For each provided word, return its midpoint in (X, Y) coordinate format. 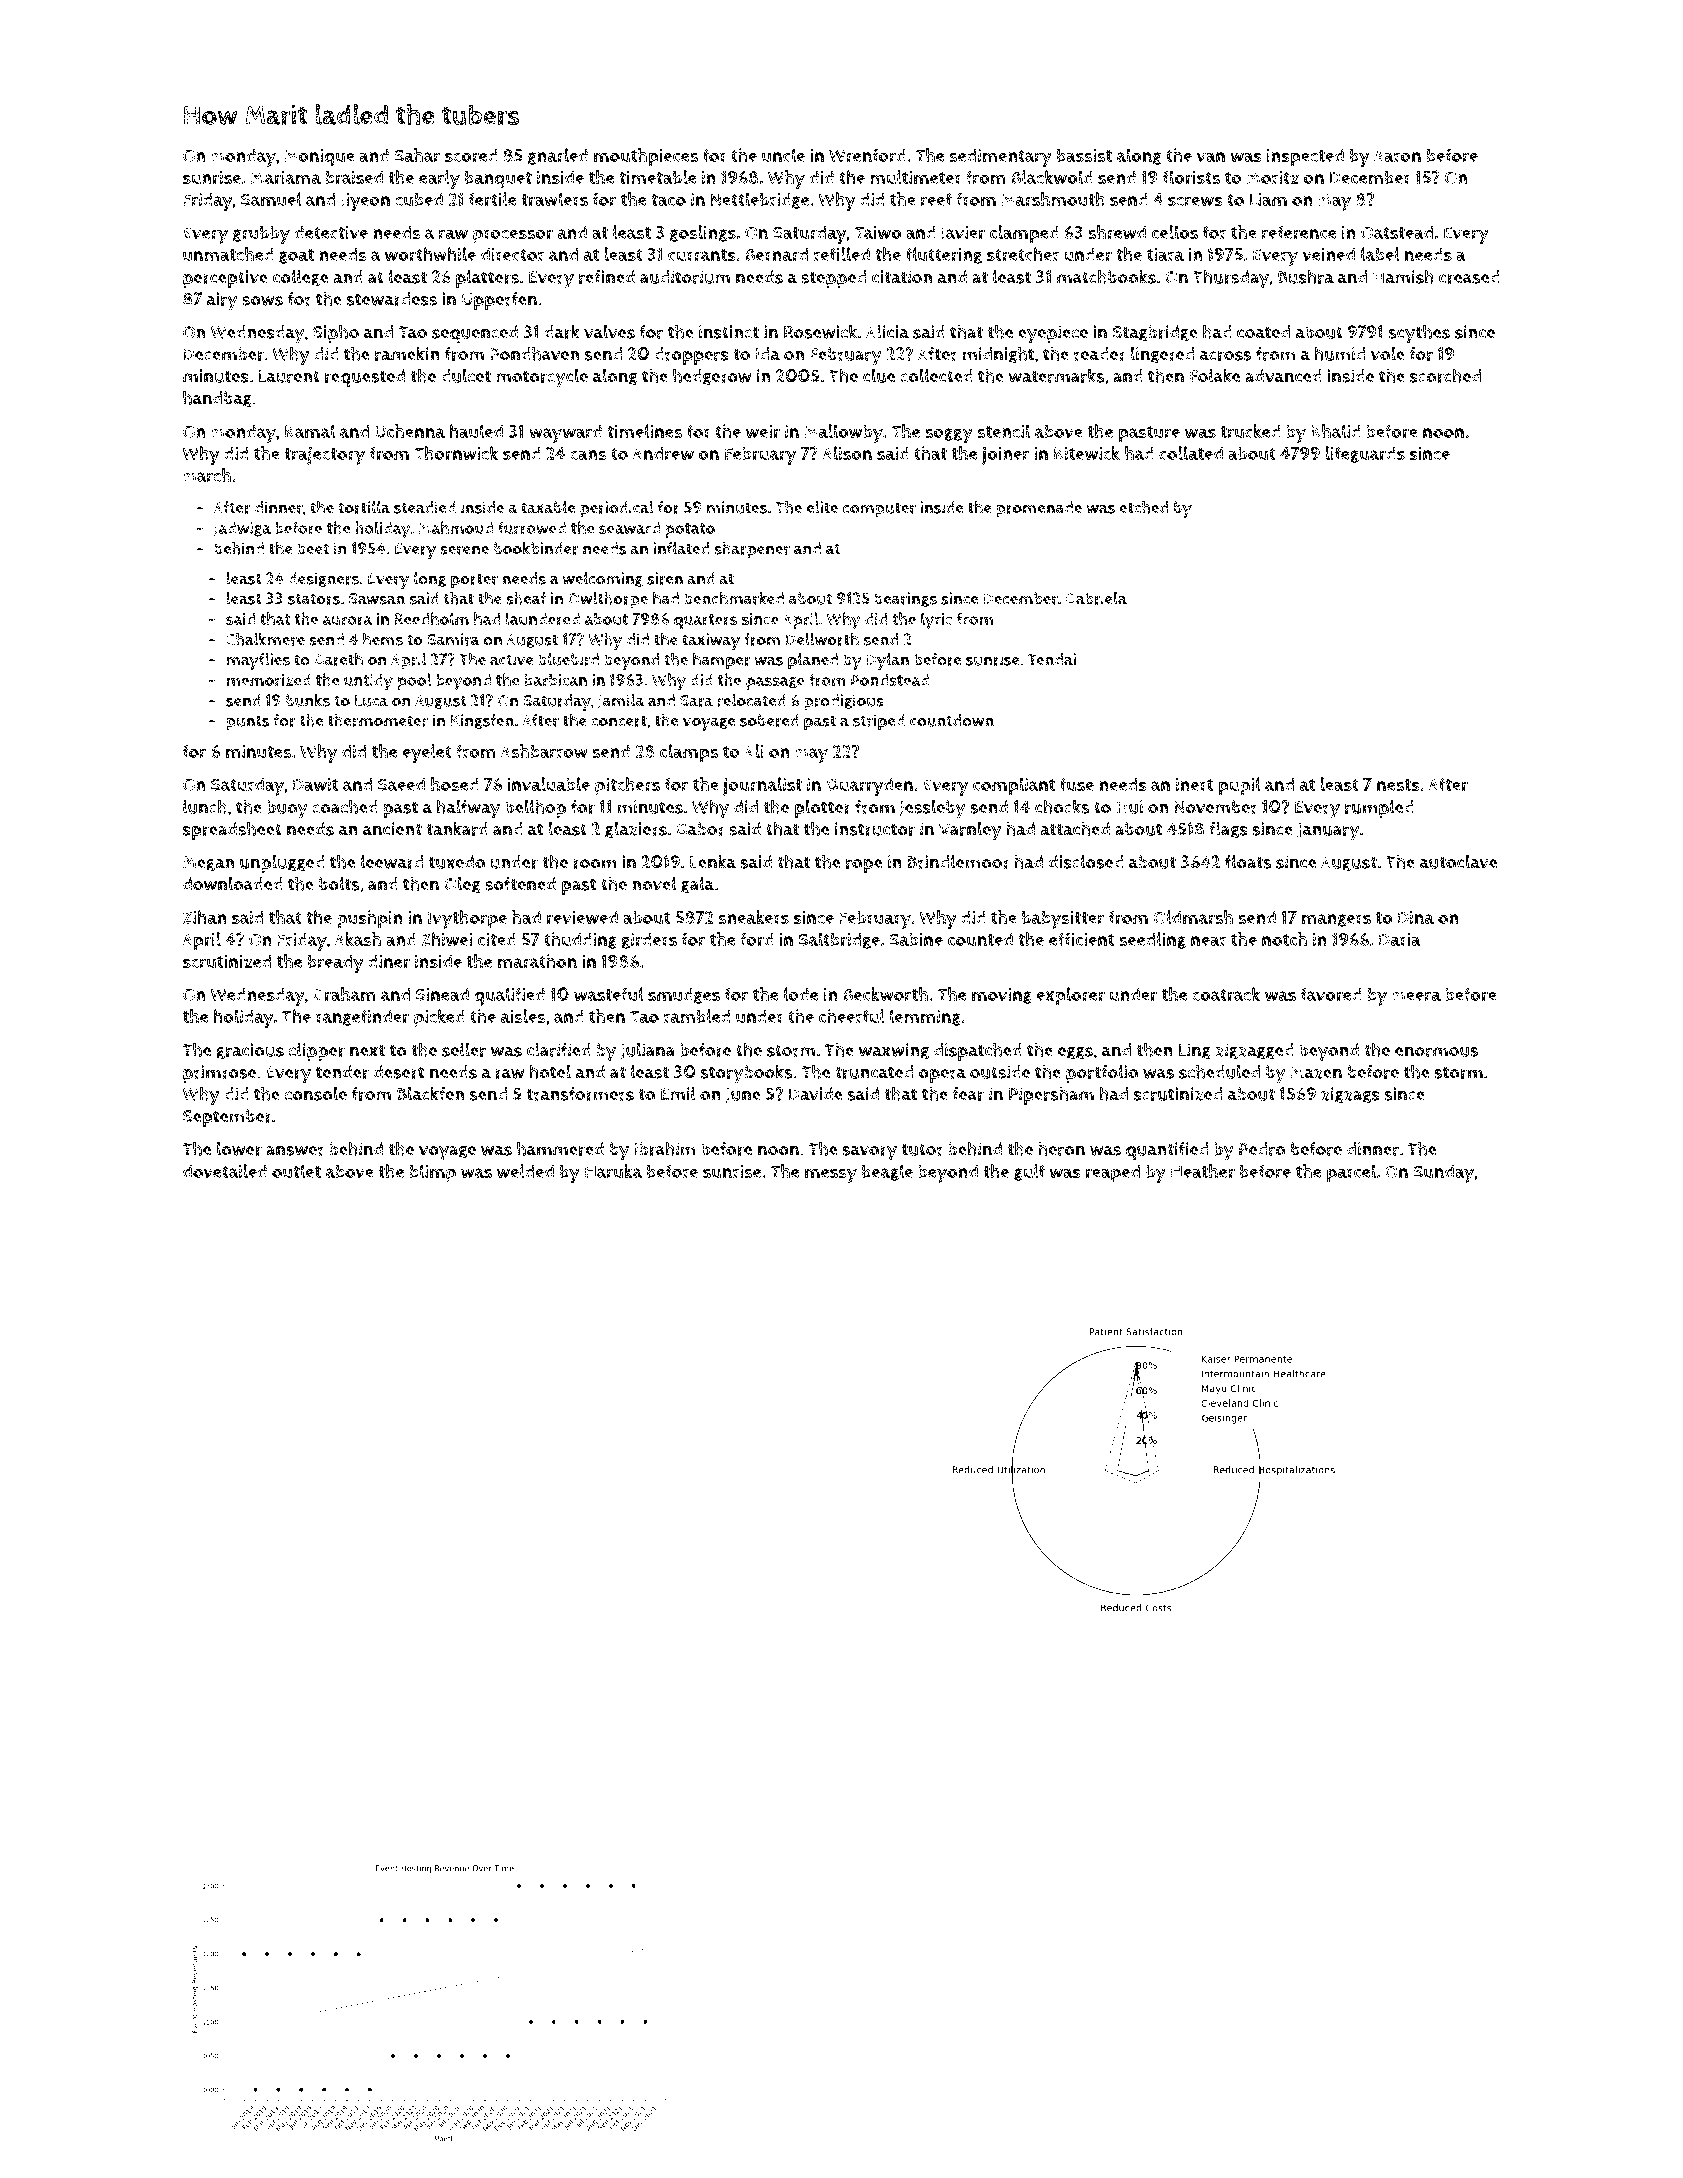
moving (1002, 996)
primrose (219, 1074)
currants (702, 255)
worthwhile (430, 254)
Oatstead (1397, 232)
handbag (217, 399)
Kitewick (1087, 453)
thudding (580, 940)
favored (1331, 994)
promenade (1039, 509)
